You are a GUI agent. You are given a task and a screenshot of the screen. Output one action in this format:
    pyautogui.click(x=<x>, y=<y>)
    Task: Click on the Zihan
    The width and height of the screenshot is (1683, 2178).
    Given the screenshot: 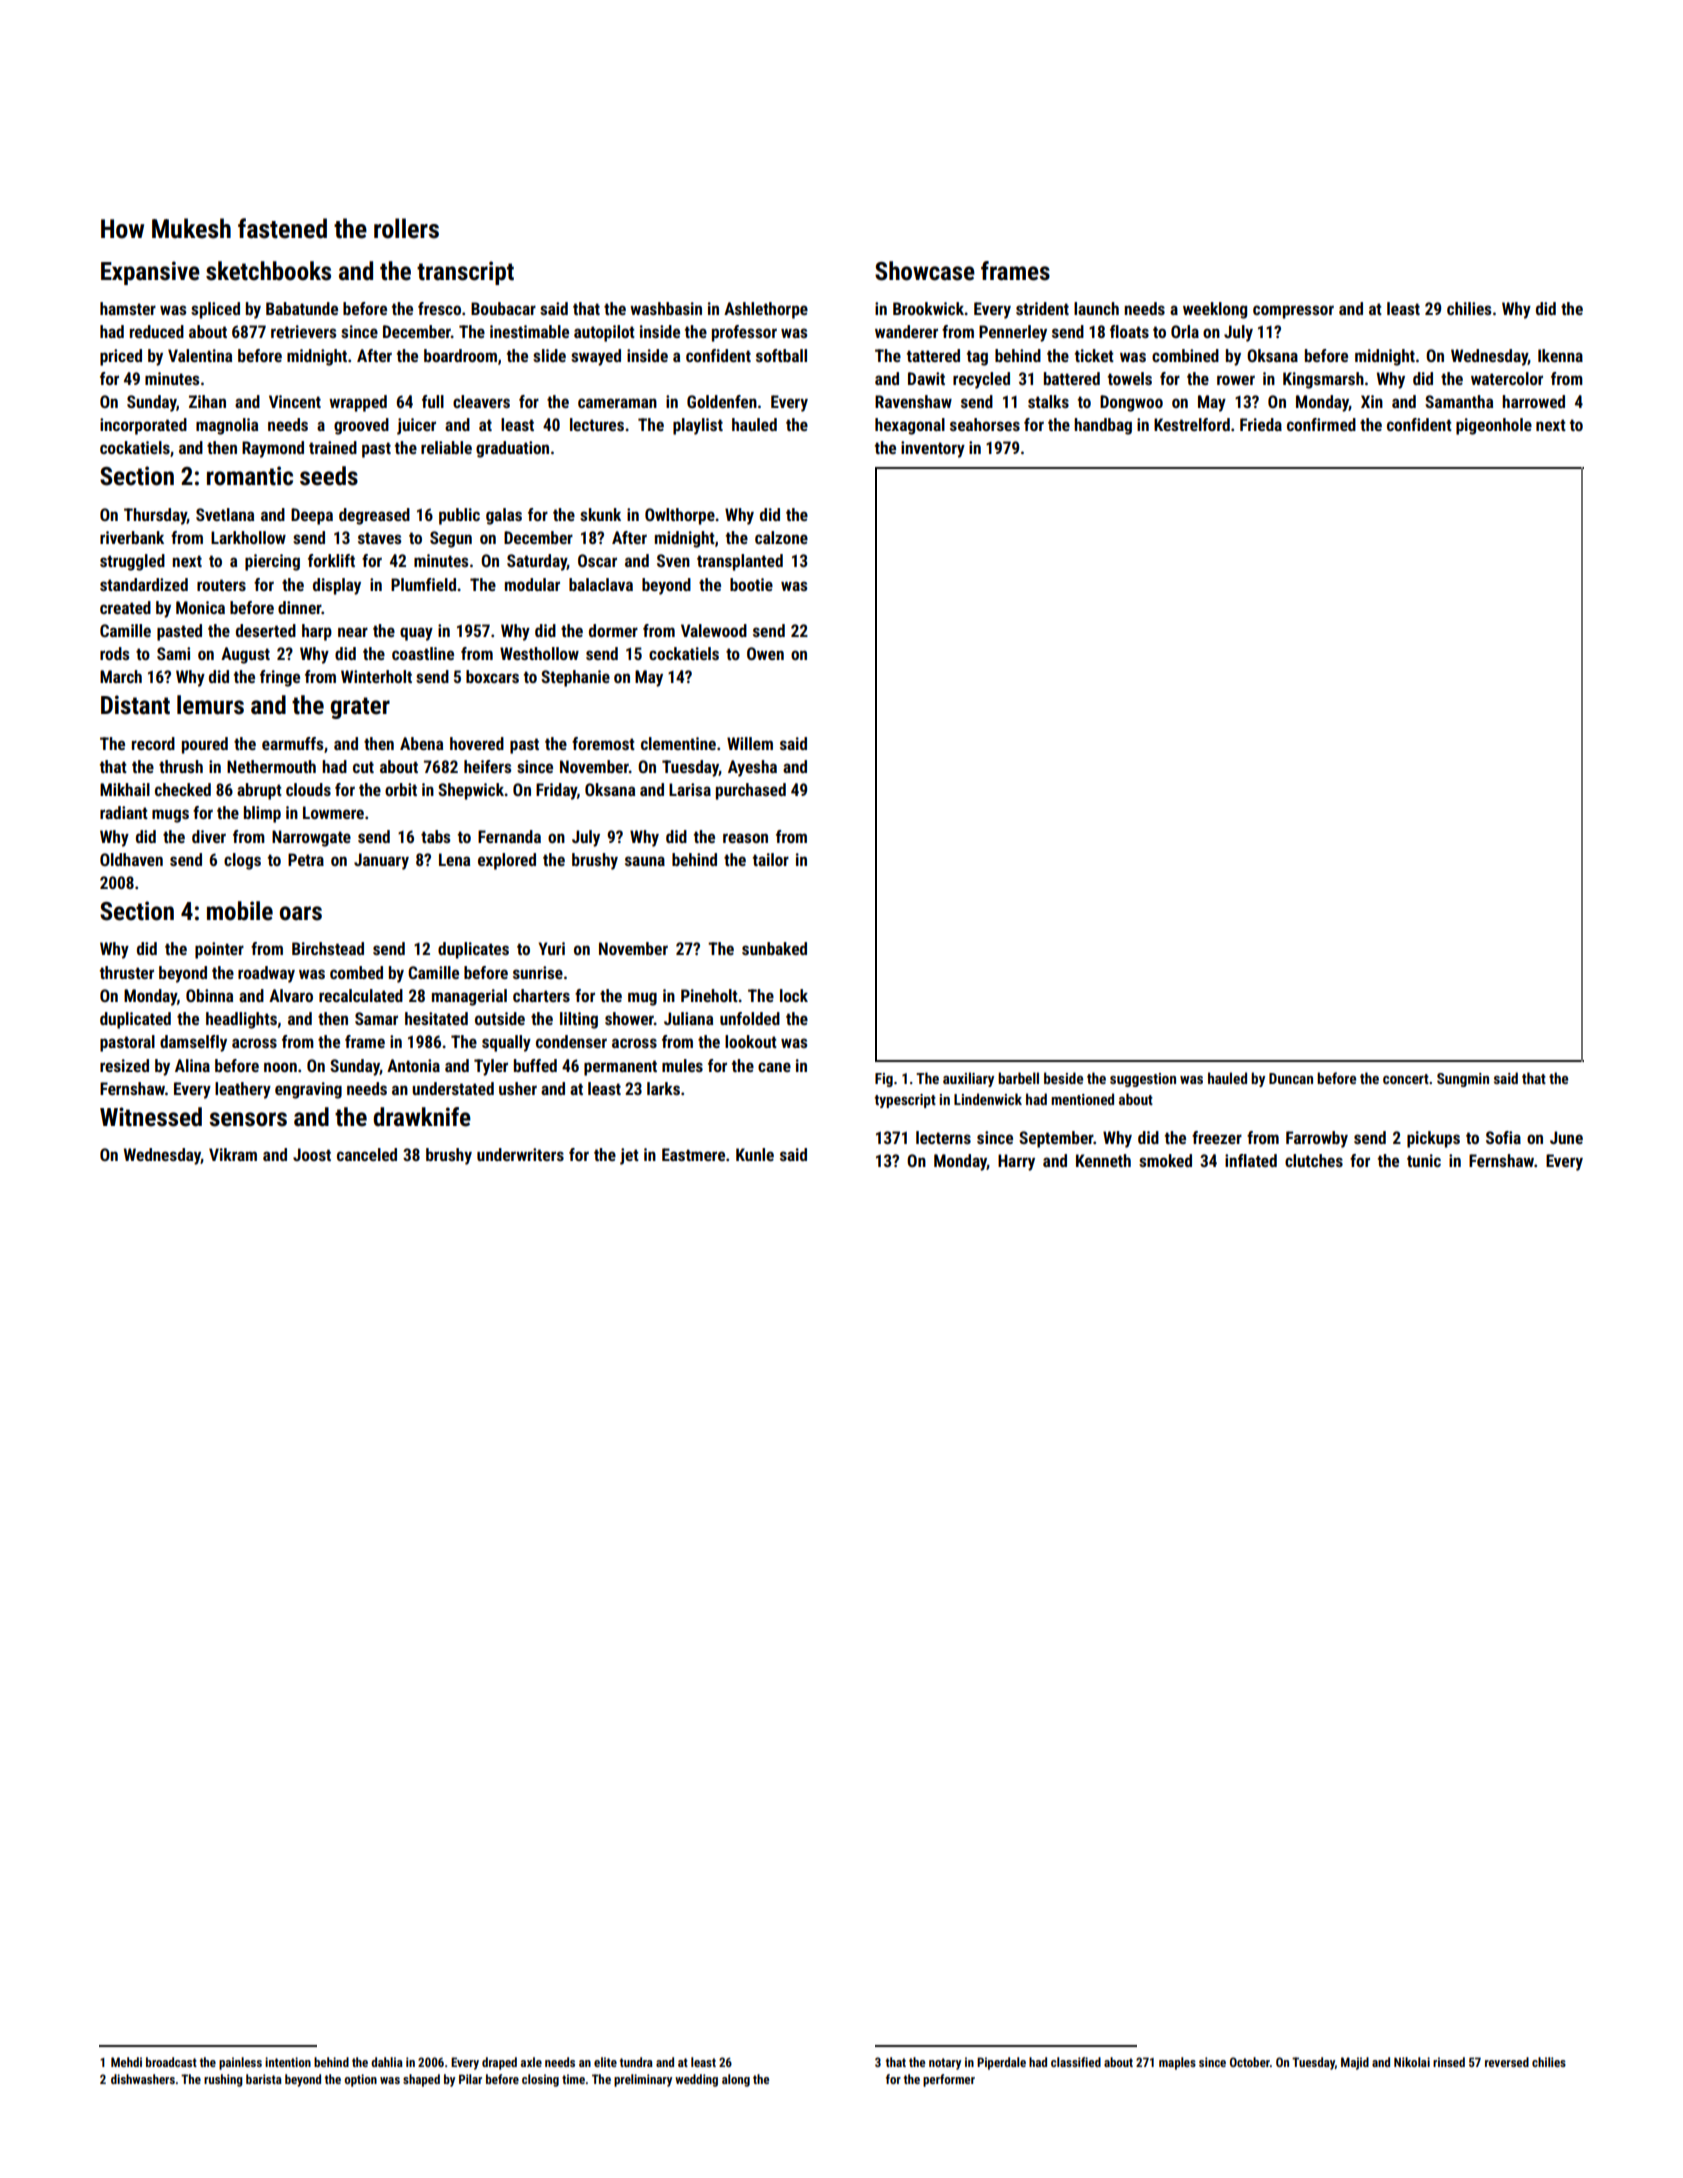 What is the action you would take?
    pyautogui.click(x=207, y=401)
